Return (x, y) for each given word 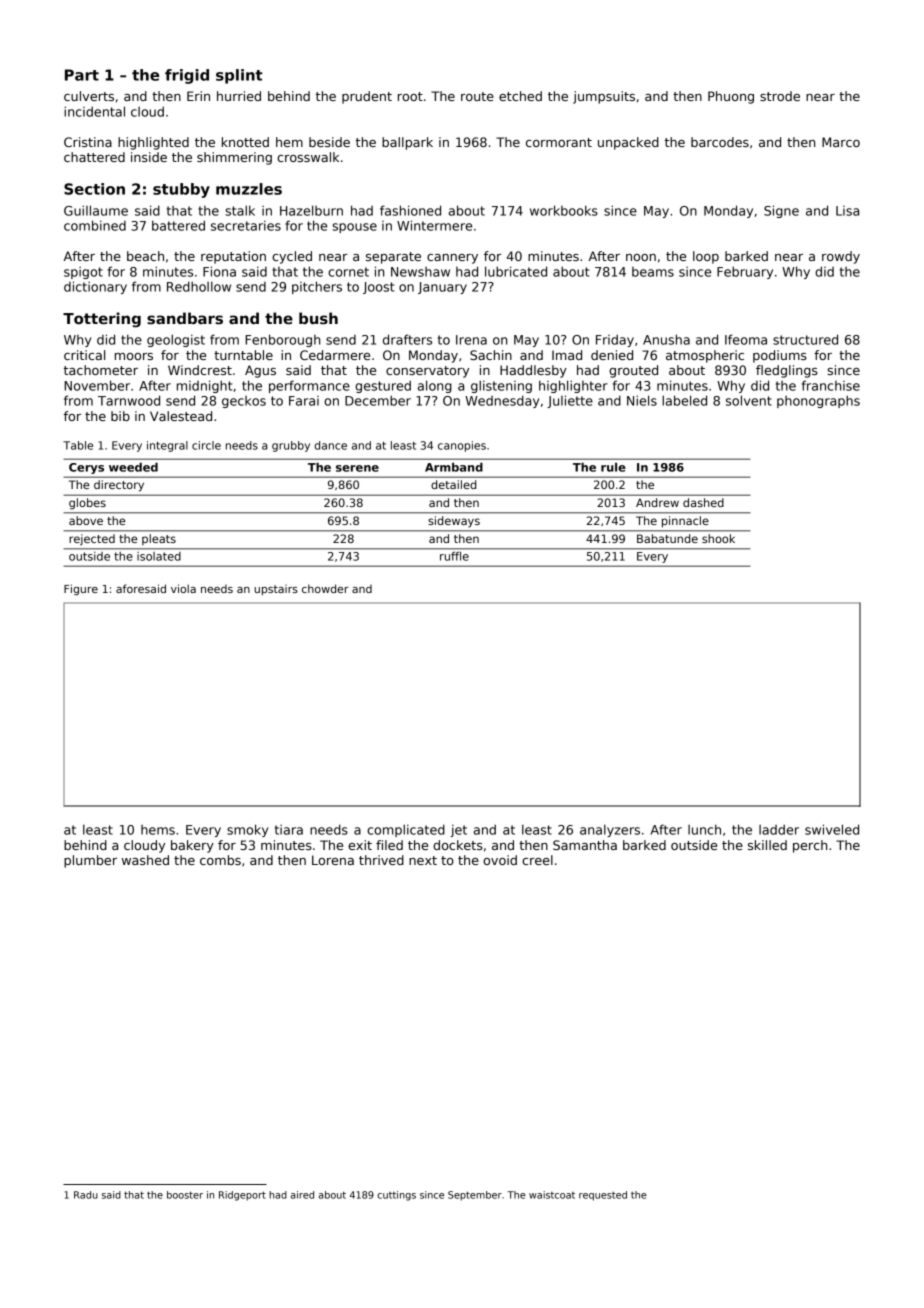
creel (537, 860)
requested (603, 1196)
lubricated (516, 271)
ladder (779, 829)
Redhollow (199, 286)
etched (520, 96)
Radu (86, 1195)
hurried (239, 96)
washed (145, 860)
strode (780, 96)
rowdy (841, 257)
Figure (81, 589)
